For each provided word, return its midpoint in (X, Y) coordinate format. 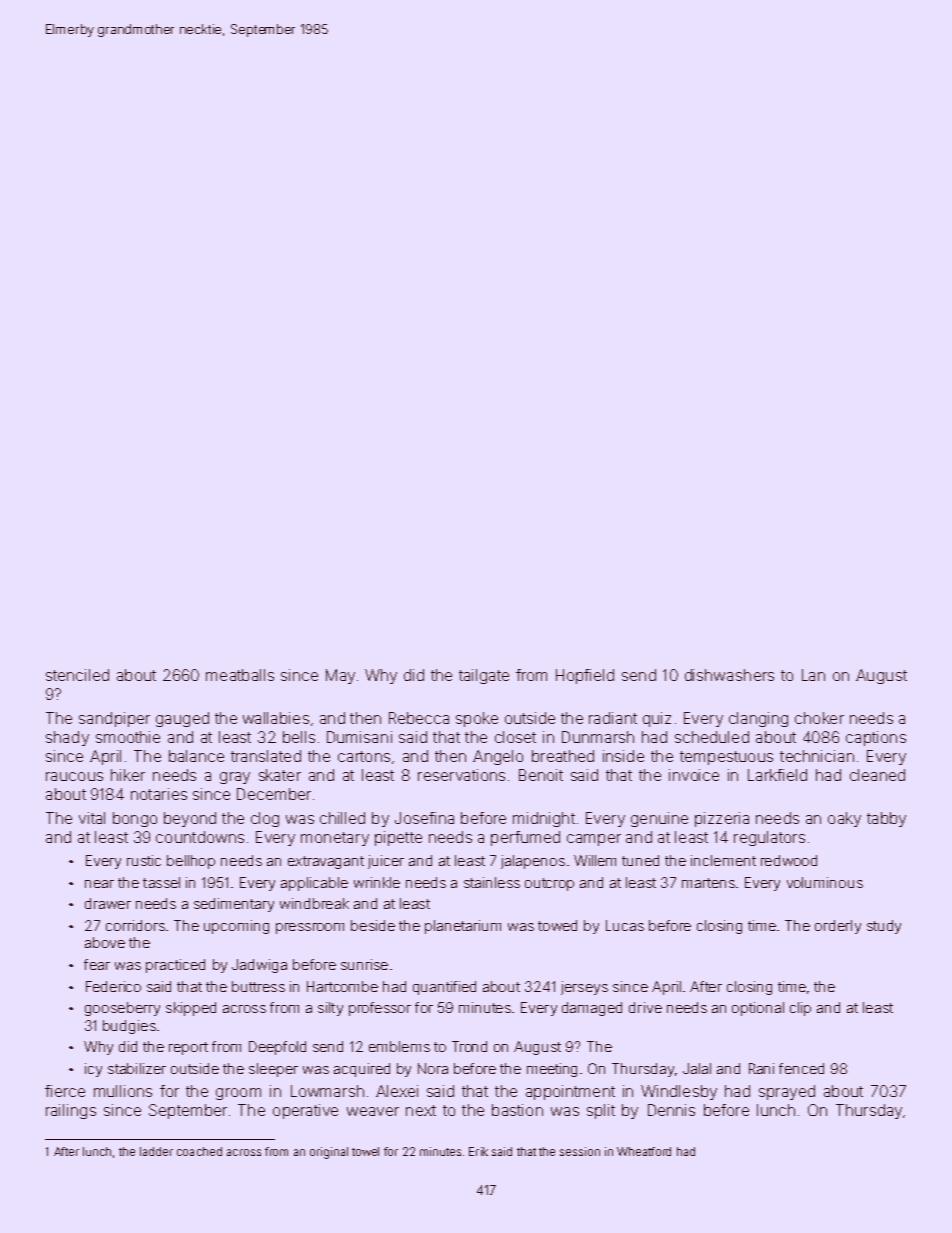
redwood (789, 860)
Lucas (625, 925)
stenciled (77, 675)
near (99, 884)
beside (373, 925)
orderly (838, 927)
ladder (156, 1151)
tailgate (484, 676)
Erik (478, 1151)
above (105, 942)
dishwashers (729, 675)
